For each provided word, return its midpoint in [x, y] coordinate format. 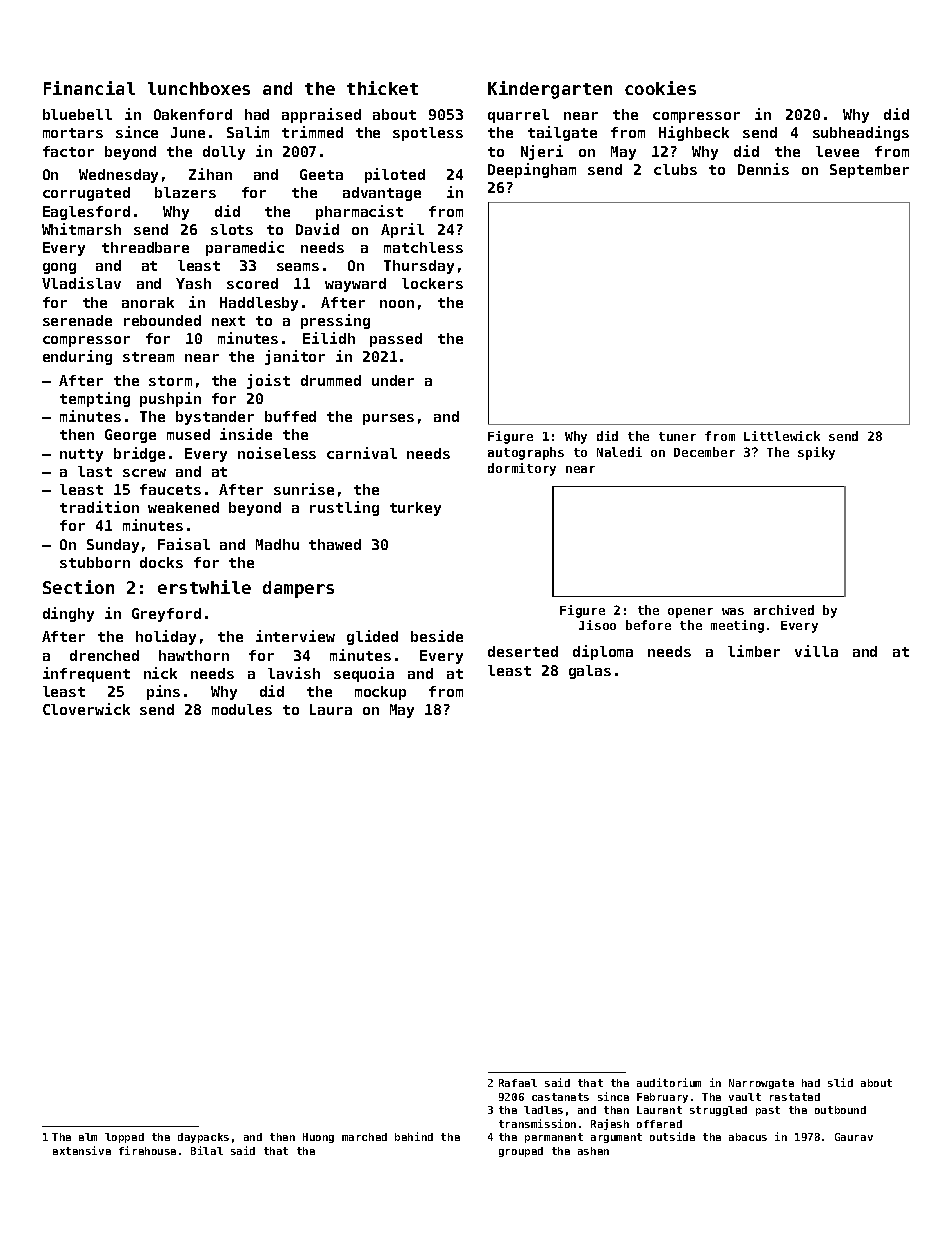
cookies [660, 88]
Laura [331, 709]
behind [414, 1136]
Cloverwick [86, 709]
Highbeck [694, 133]
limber [754, 651]
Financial [89, 88]
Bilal [207, 1150]
